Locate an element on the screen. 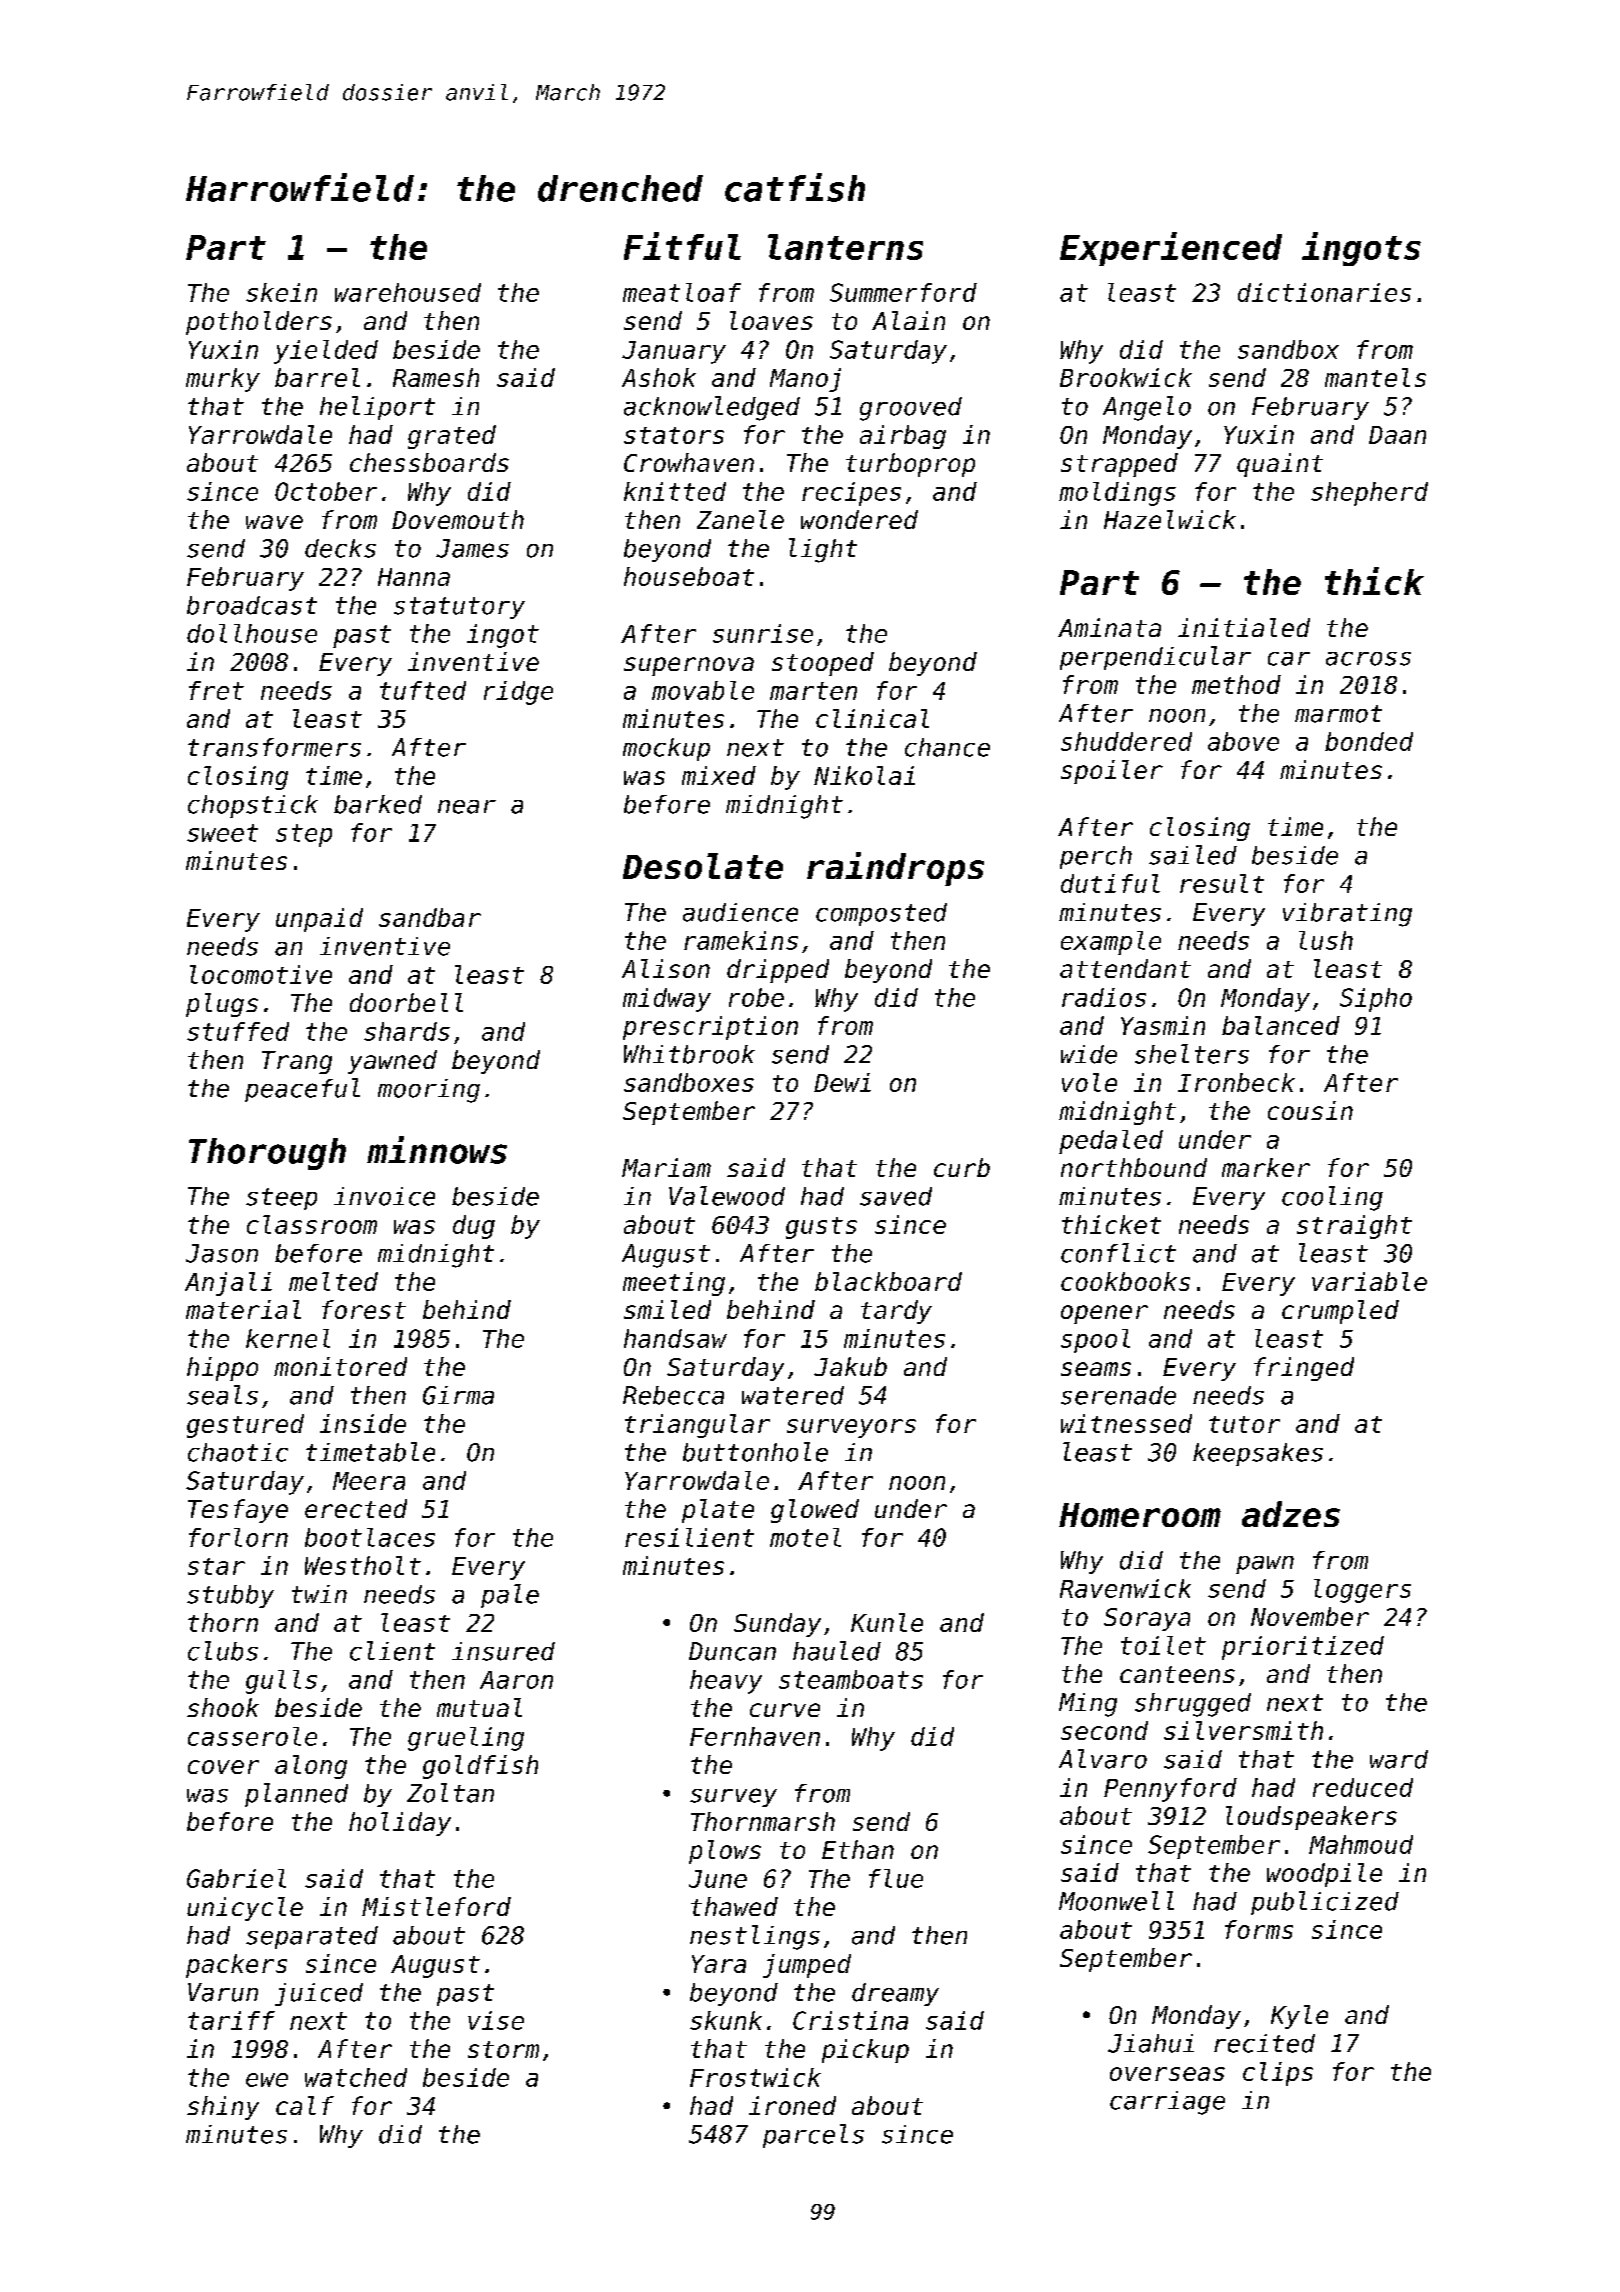 This screenshot has width=1620, height=2292. skein is located at coordinates (281, 292).
